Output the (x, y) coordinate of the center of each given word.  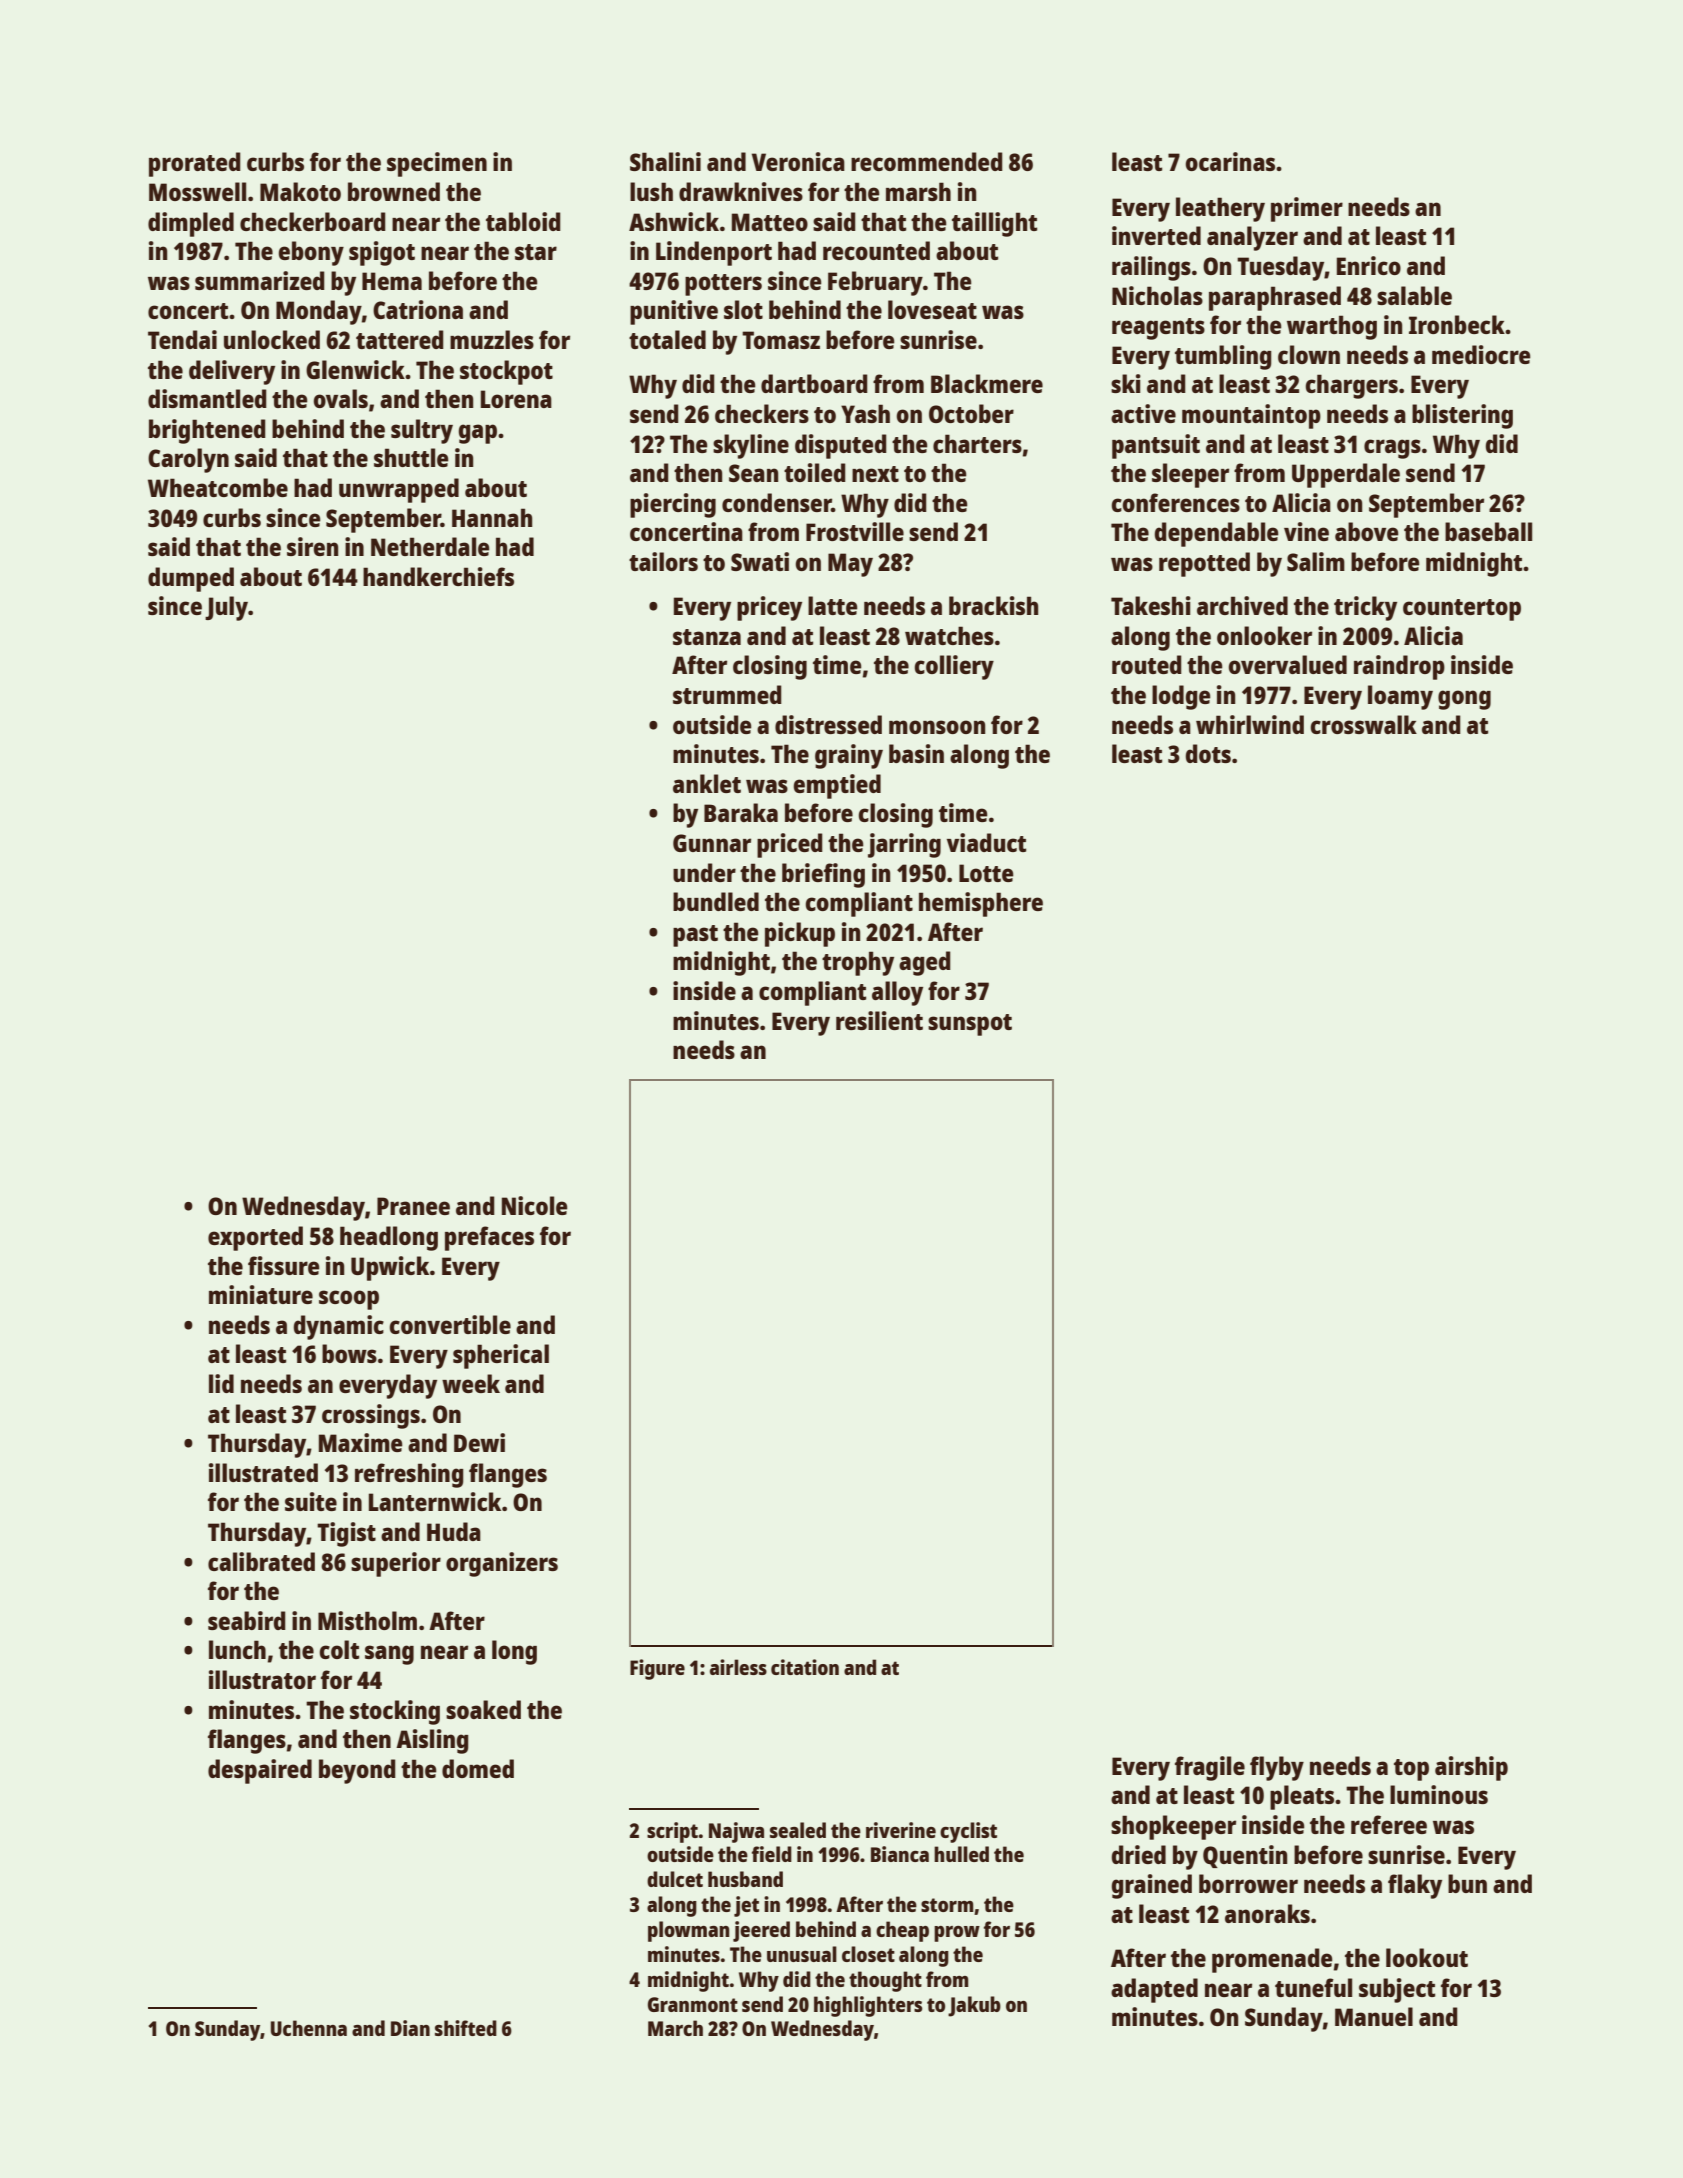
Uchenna (309, 2028)
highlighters (868, 2006)
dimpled (191, 224)
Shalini (665, 161)
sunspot (970, 1025)
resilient (879, 1020)
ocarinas (1230, 161)
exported (255, 1238)
